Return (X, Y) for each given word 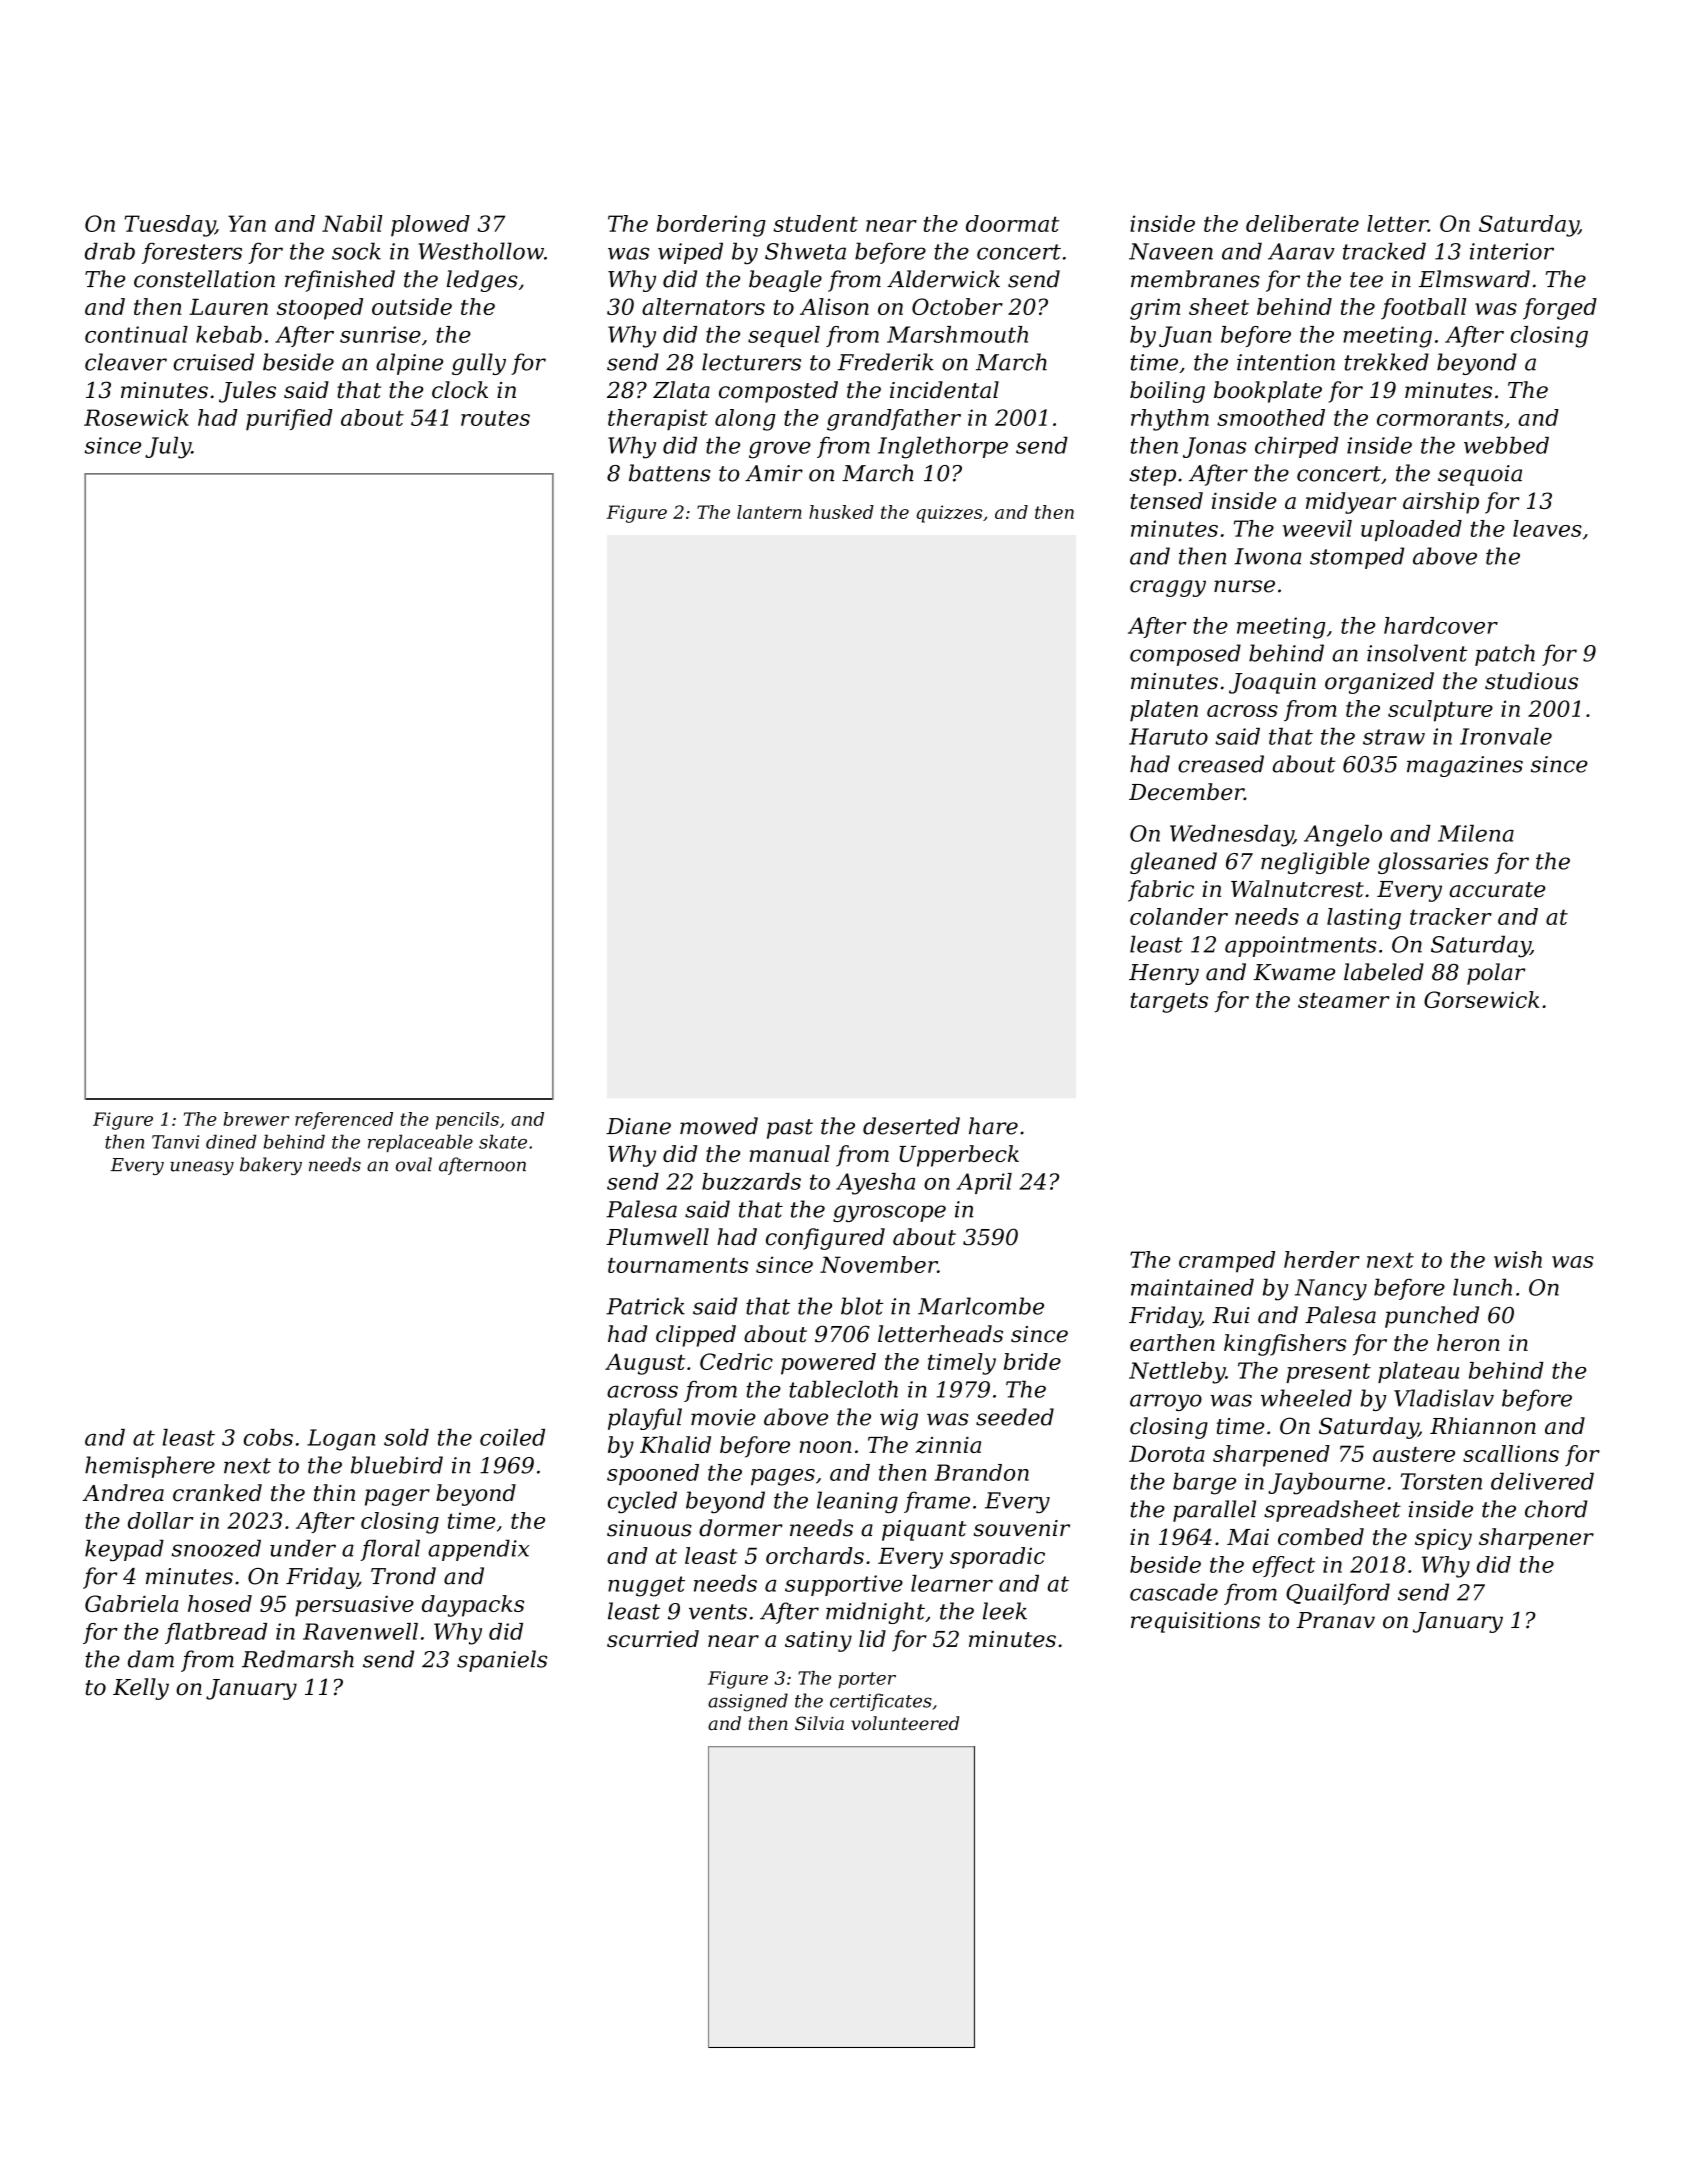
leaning (857, 1502)
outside (412, 306)
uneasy (202, 1168)
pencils (467, 1121)
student (815, 223)
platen (1164, 711)
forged (1560, 309)
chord (1556, 1509)
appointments (1300, 946)
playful (645, 1419)
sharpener (1536, 1539)
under (303, 1548)
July (168, 447)
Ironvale (1506, 736)
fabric (1161, 891)
